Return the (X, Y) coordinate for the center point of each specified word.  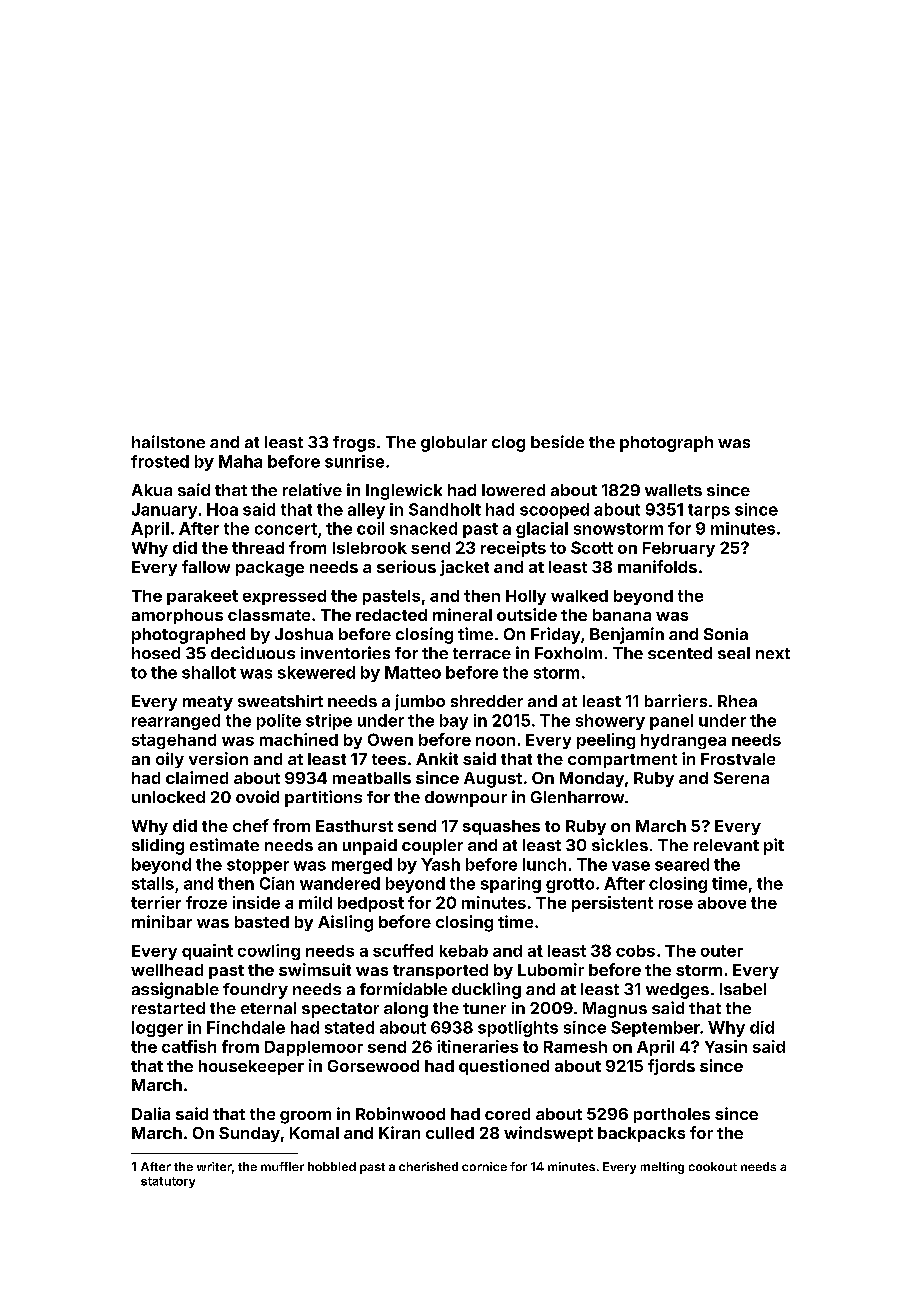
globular (454, 444)
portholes (672, 1115)
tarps (709, 511)
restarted (168, 1008)
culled (450, 1133)
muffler (282, 1166)
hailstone (168, 441)
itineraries (477, 1046)
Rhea (737, 701)
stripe (329, 722)
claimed (197, 777)
